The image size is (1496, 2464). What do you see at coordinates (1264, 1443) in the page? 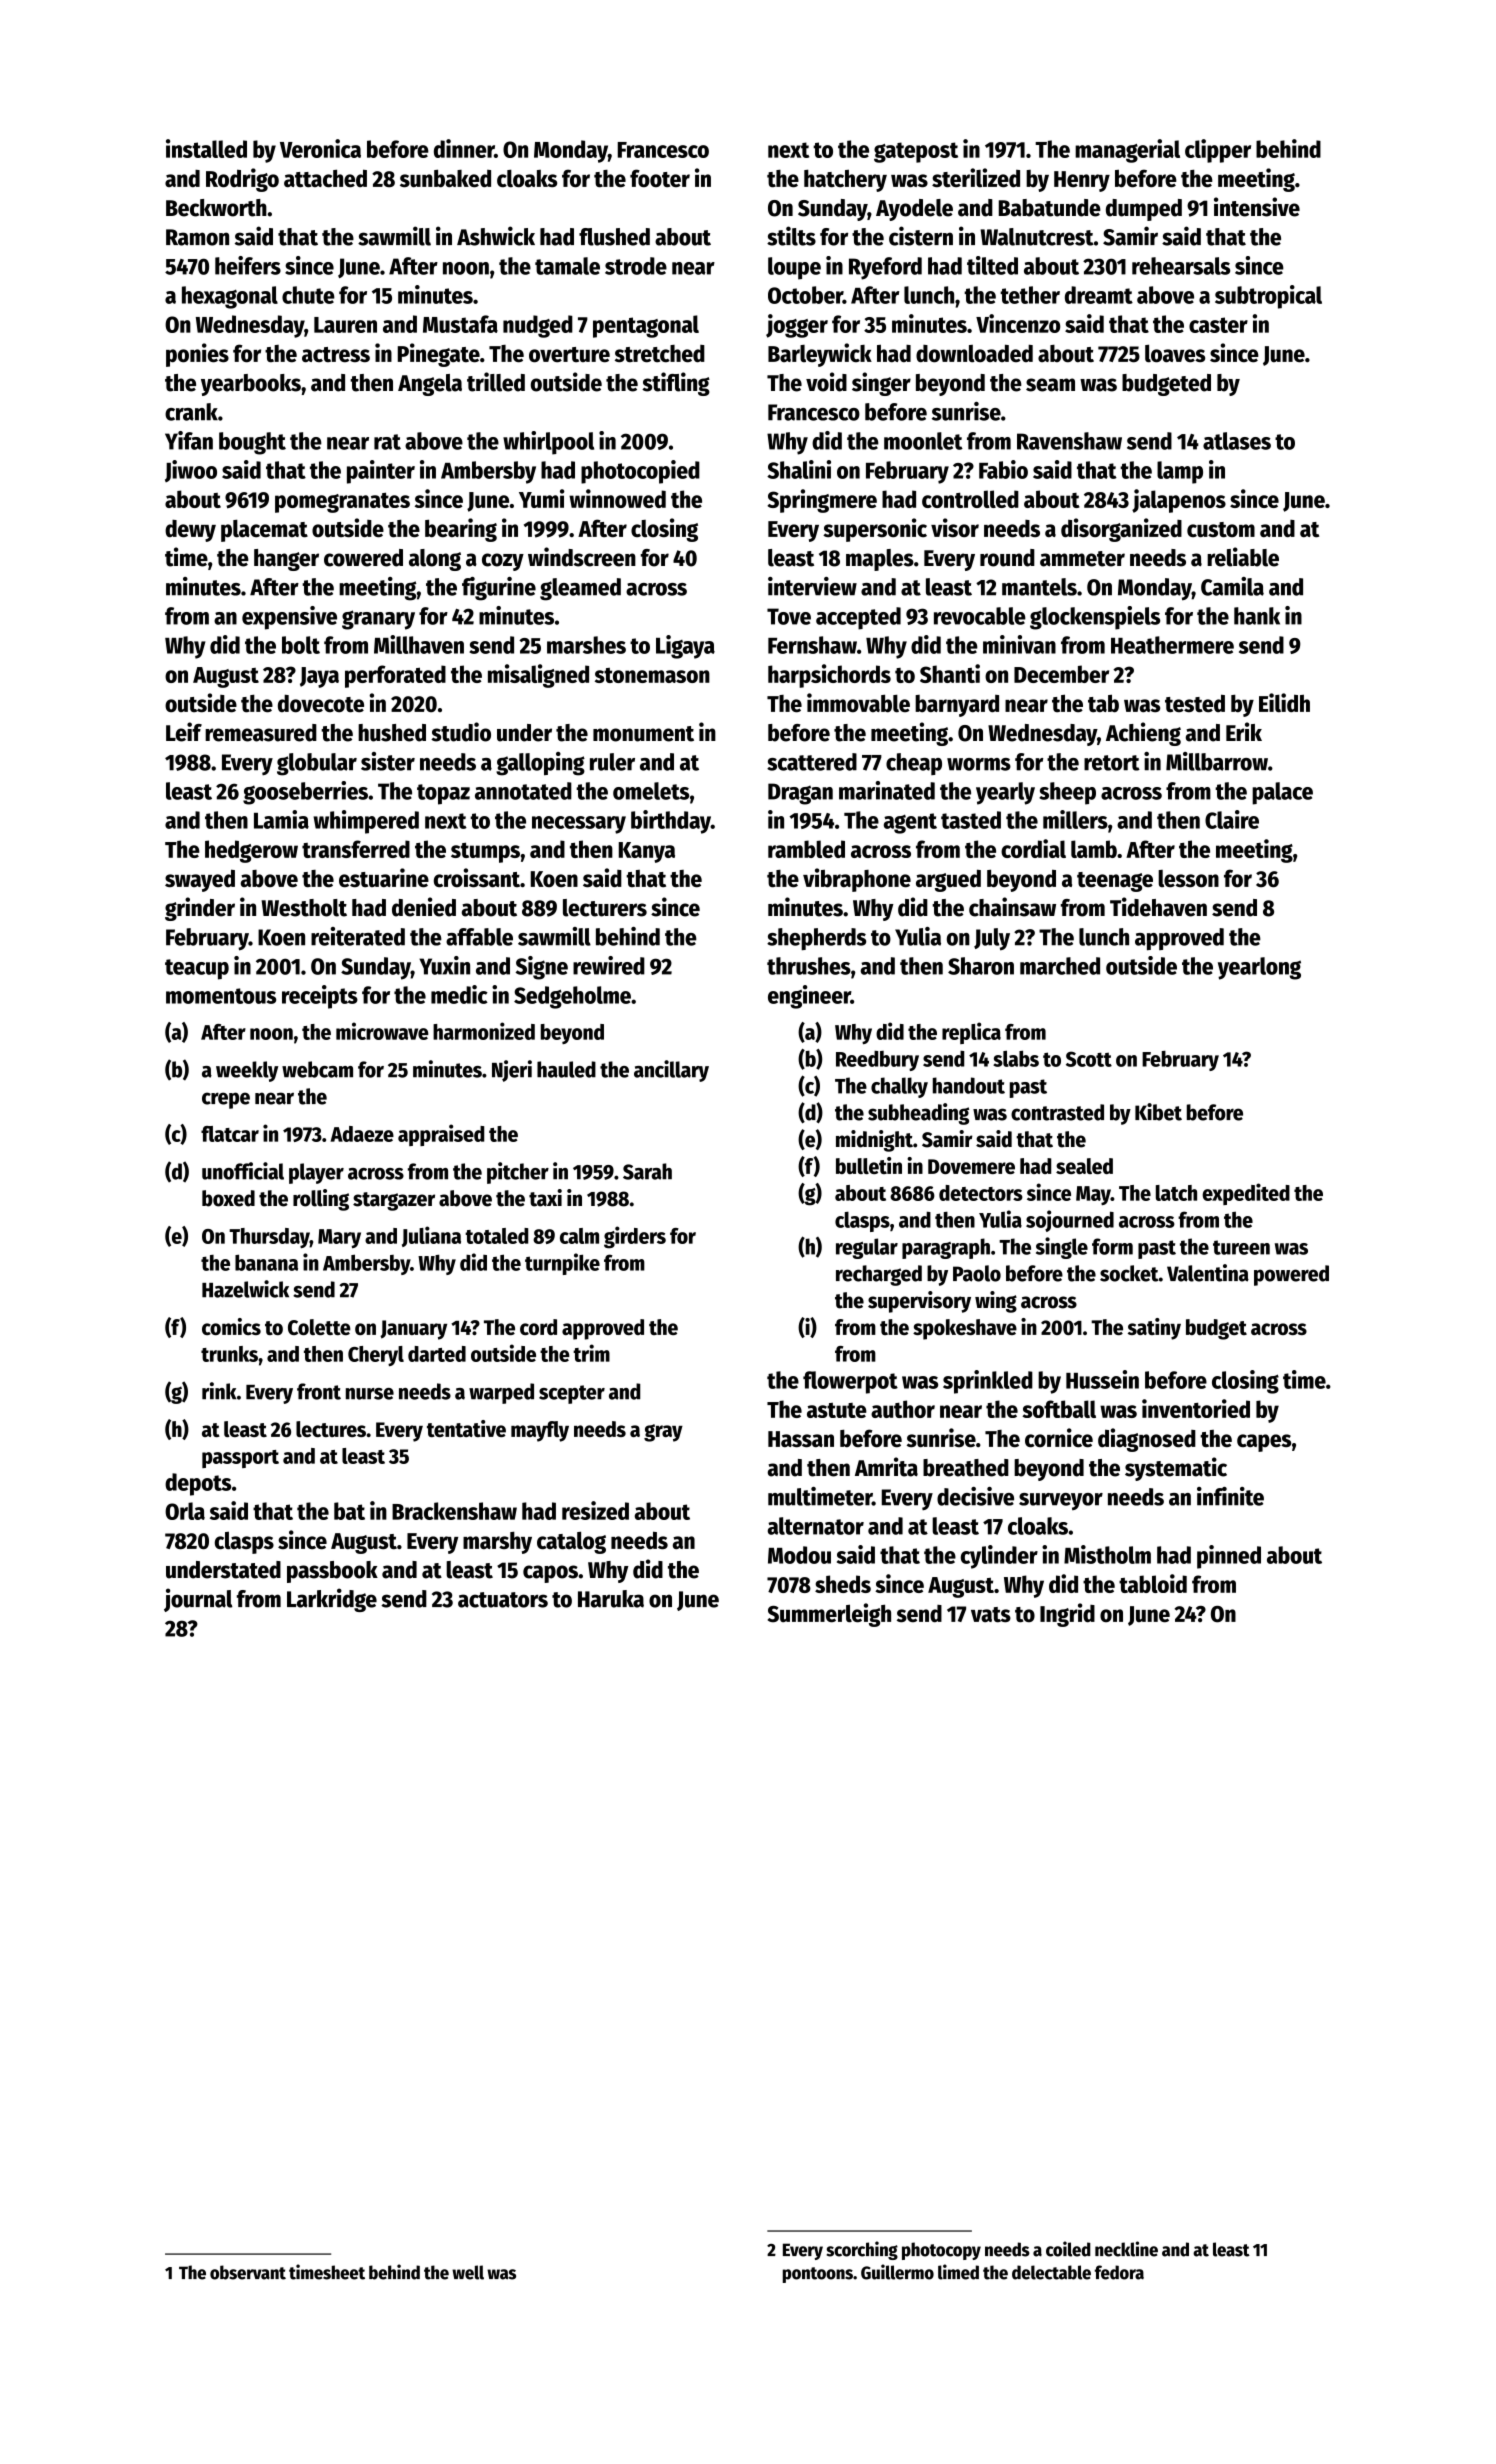
I see `capes` at bounding box center [1264, 1443].
